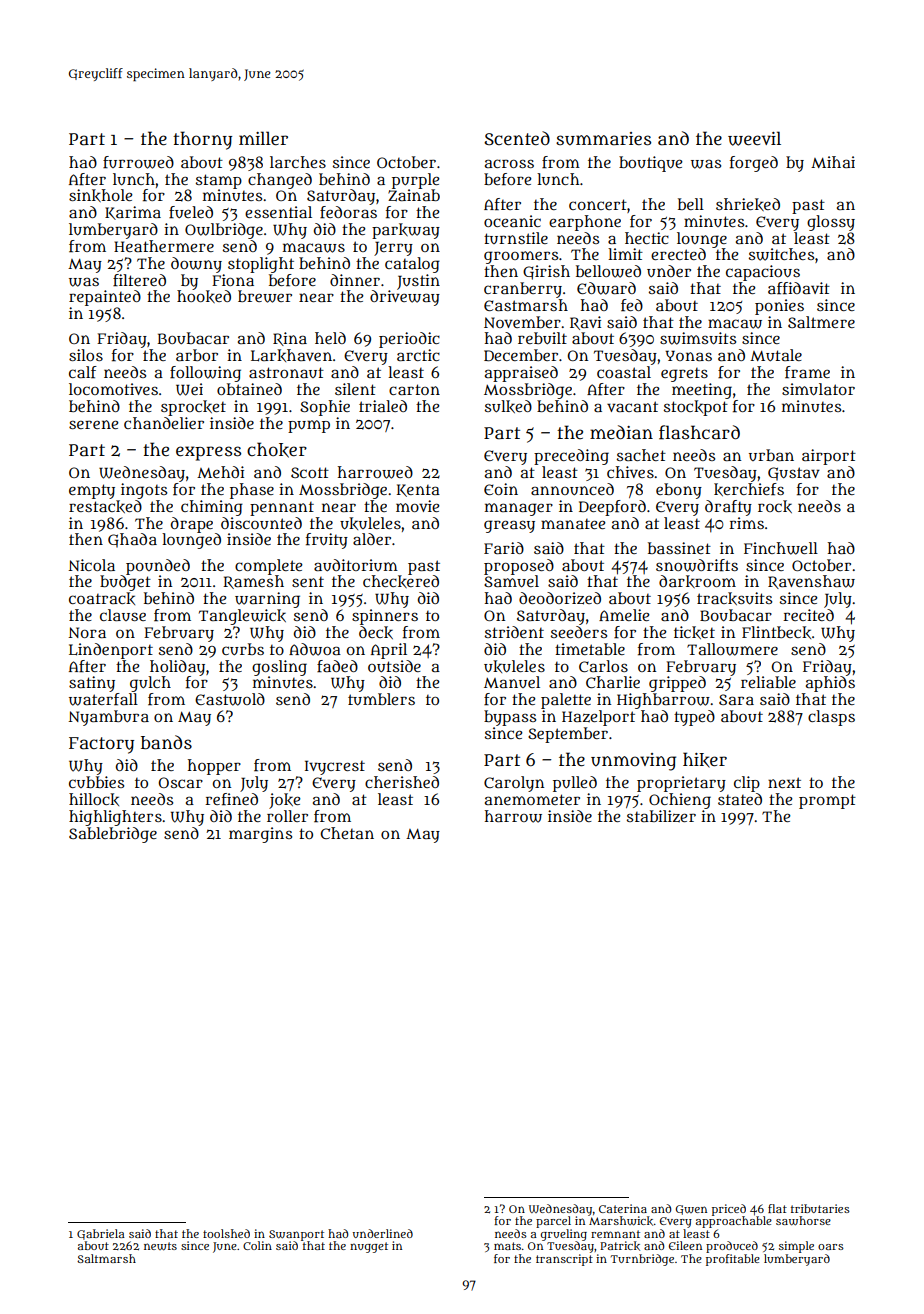 This screenshot has height=1314, width=924. What do you see at coordinates (257, 1245) in the screenshot?
I see `Colin` at bounding box center [257, 1245].
